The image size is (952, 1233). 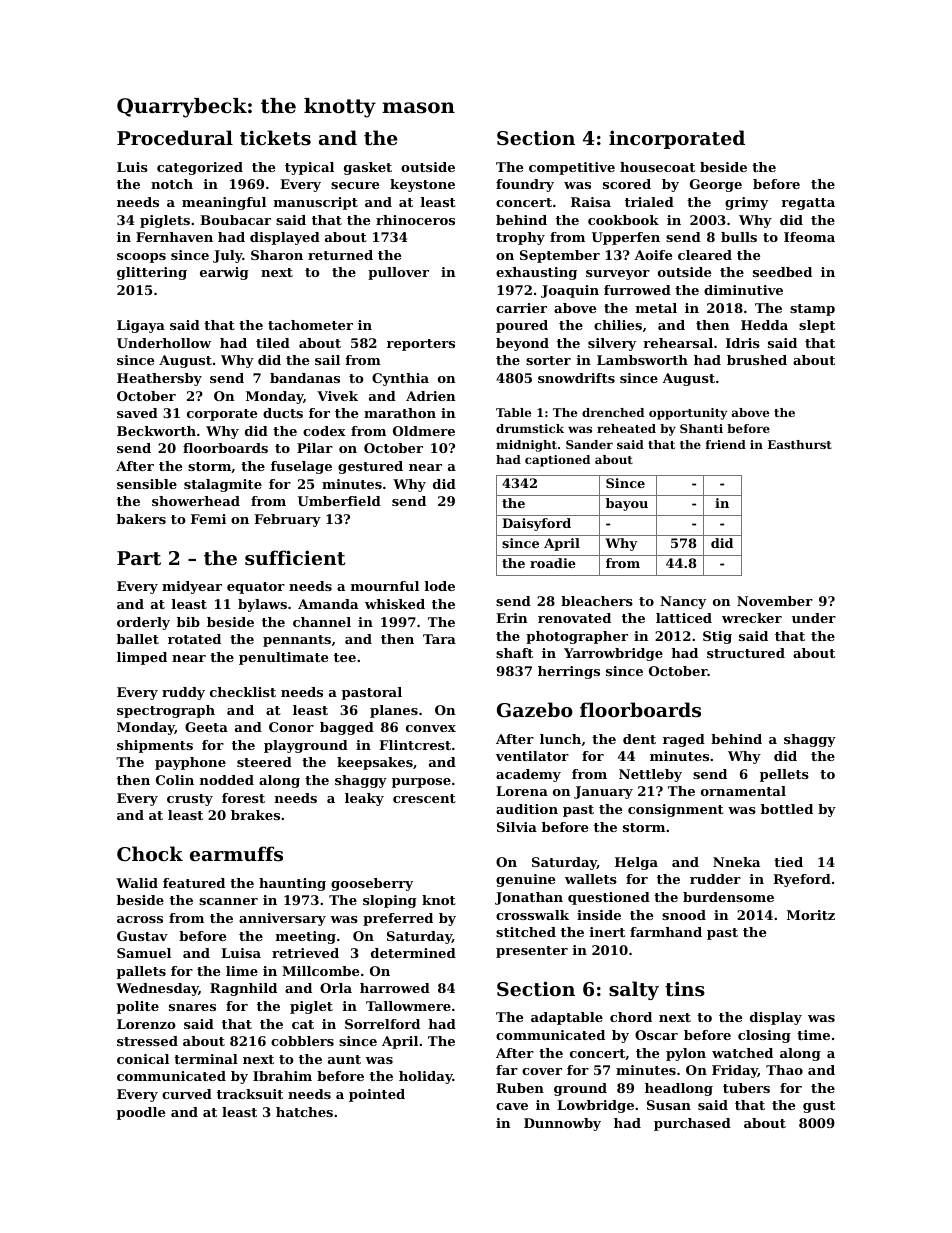 What do you see at coordinates (141, 1113) in the screenshot?
I see `poodle` at bounding box center [141, 1113].
